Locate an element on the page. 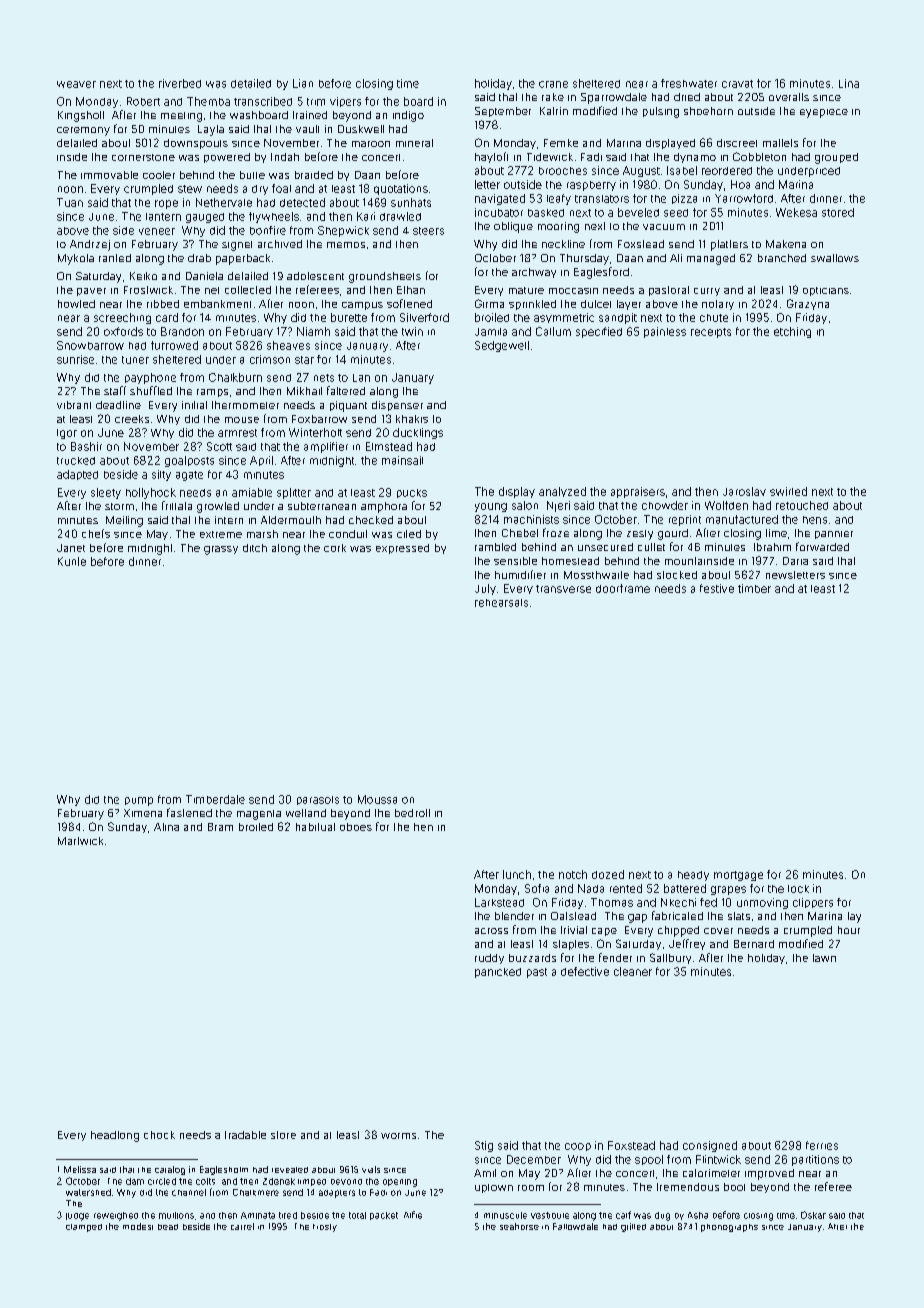 The height and width of the document is (1308, 924). grassy is located at coordinates (221, 550).
